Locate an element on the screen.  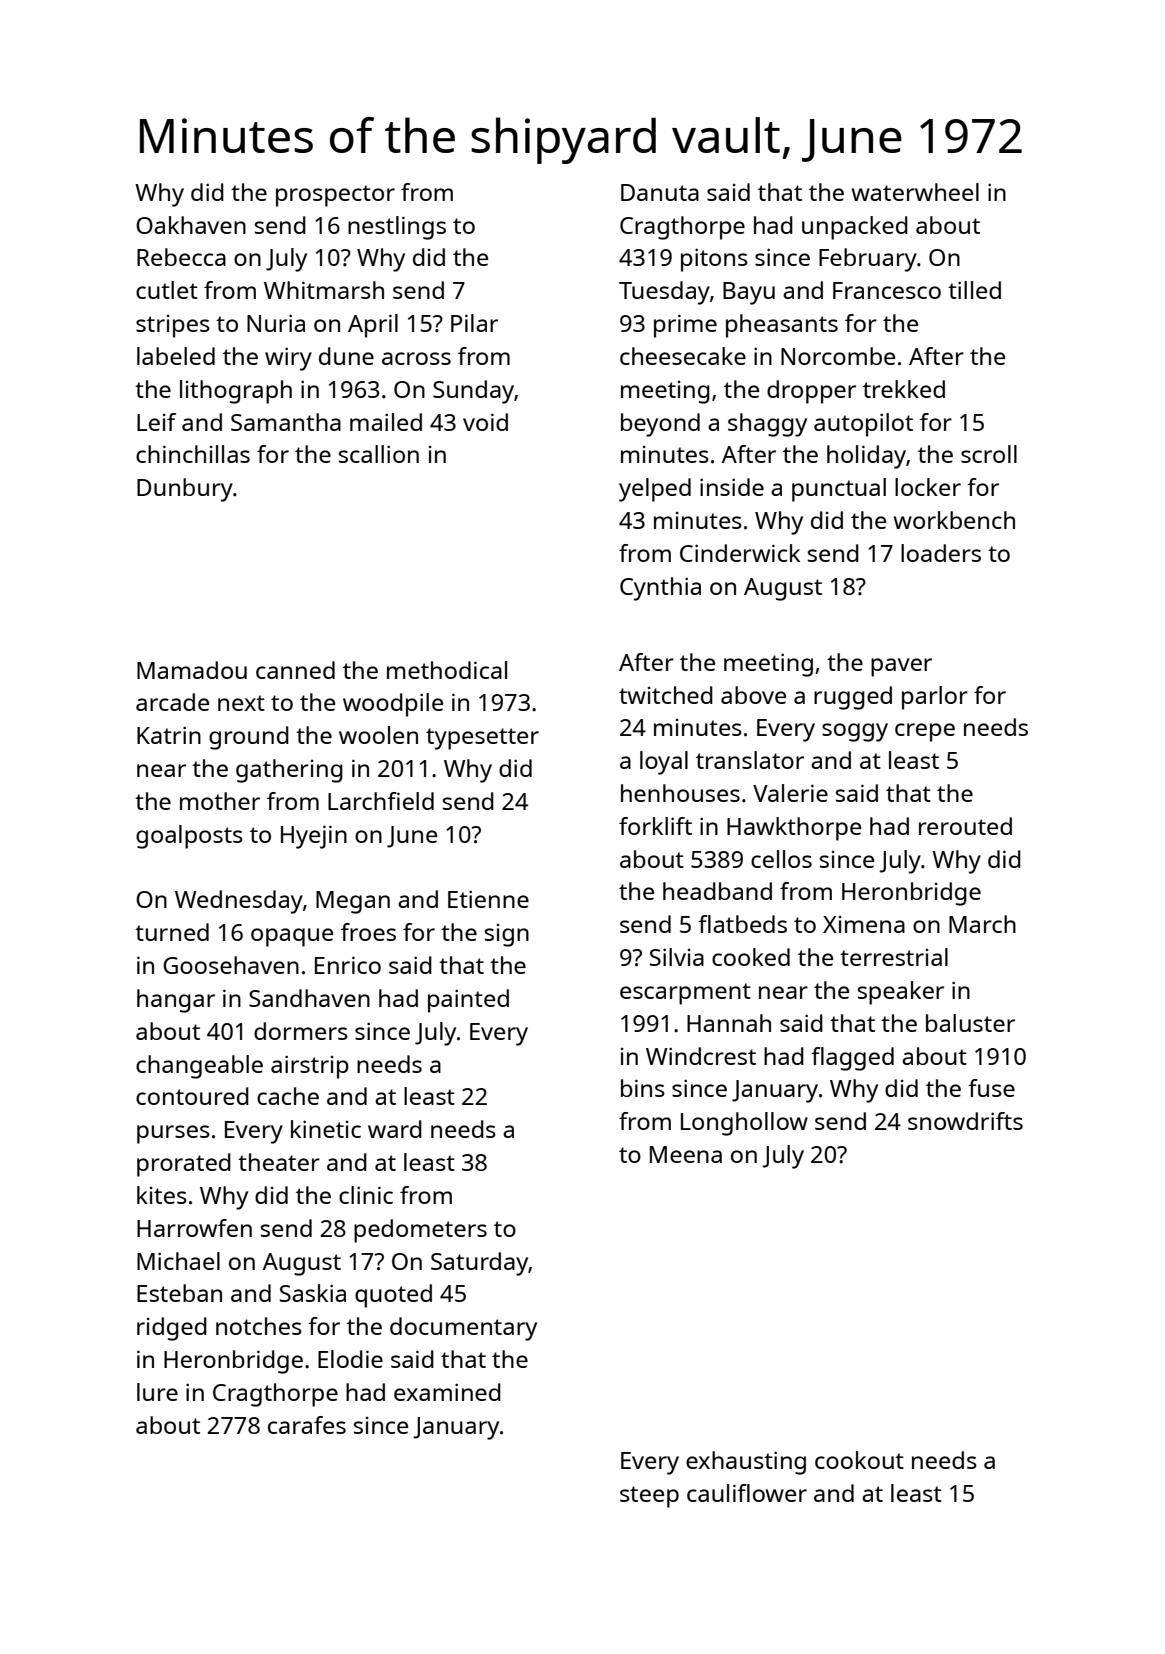
lure is located at coordinates (157, 1392).
